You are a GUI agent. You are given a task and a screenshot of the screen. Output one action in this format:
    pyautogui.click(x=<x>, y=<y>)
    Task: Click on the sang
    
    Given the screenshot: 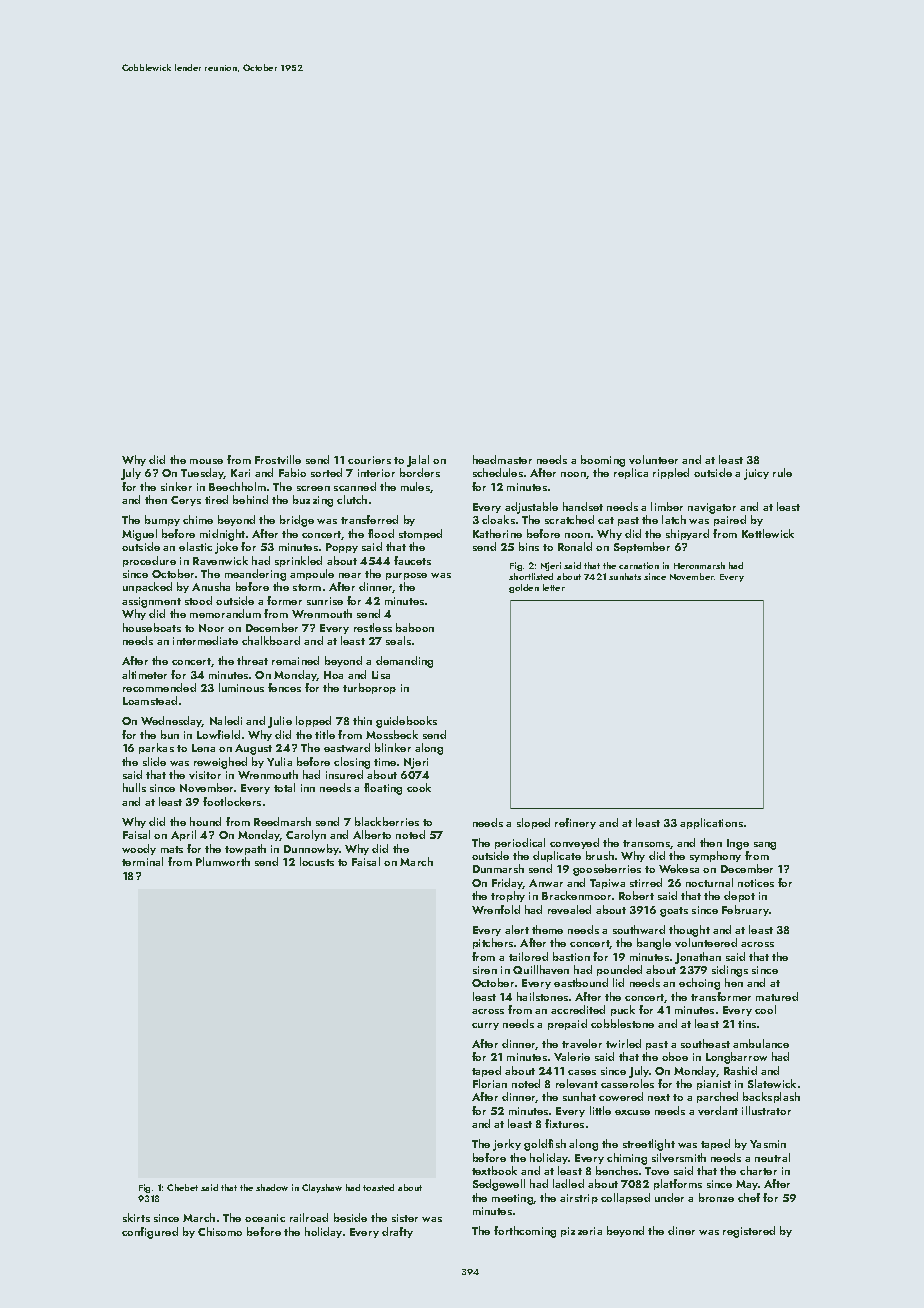 What is the action you would take?
    pyautogui.click(x=765, y=846)
